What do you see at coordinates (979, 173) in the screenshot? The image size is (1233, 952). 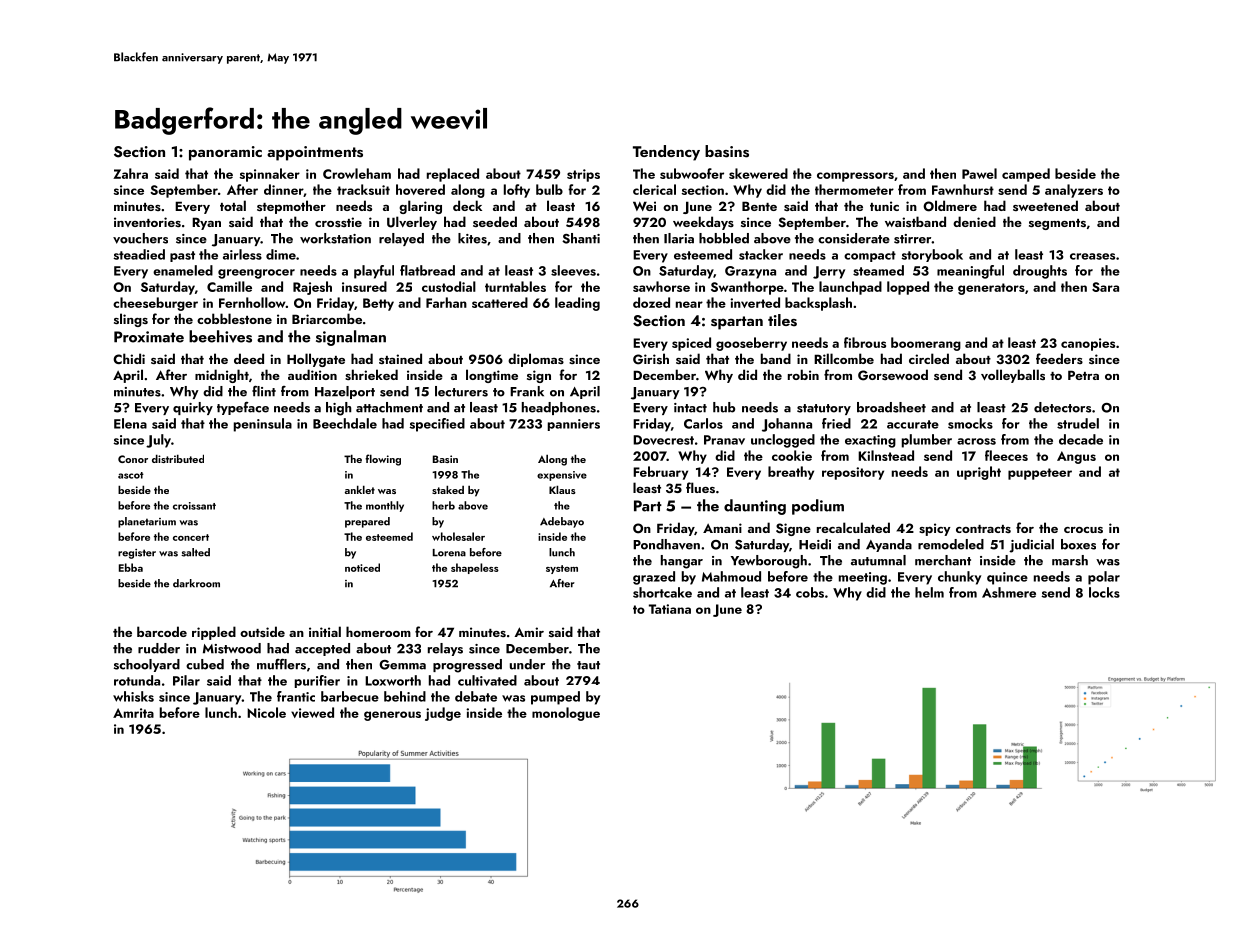 I see `Pawel` at bounding box center [979, 173].
